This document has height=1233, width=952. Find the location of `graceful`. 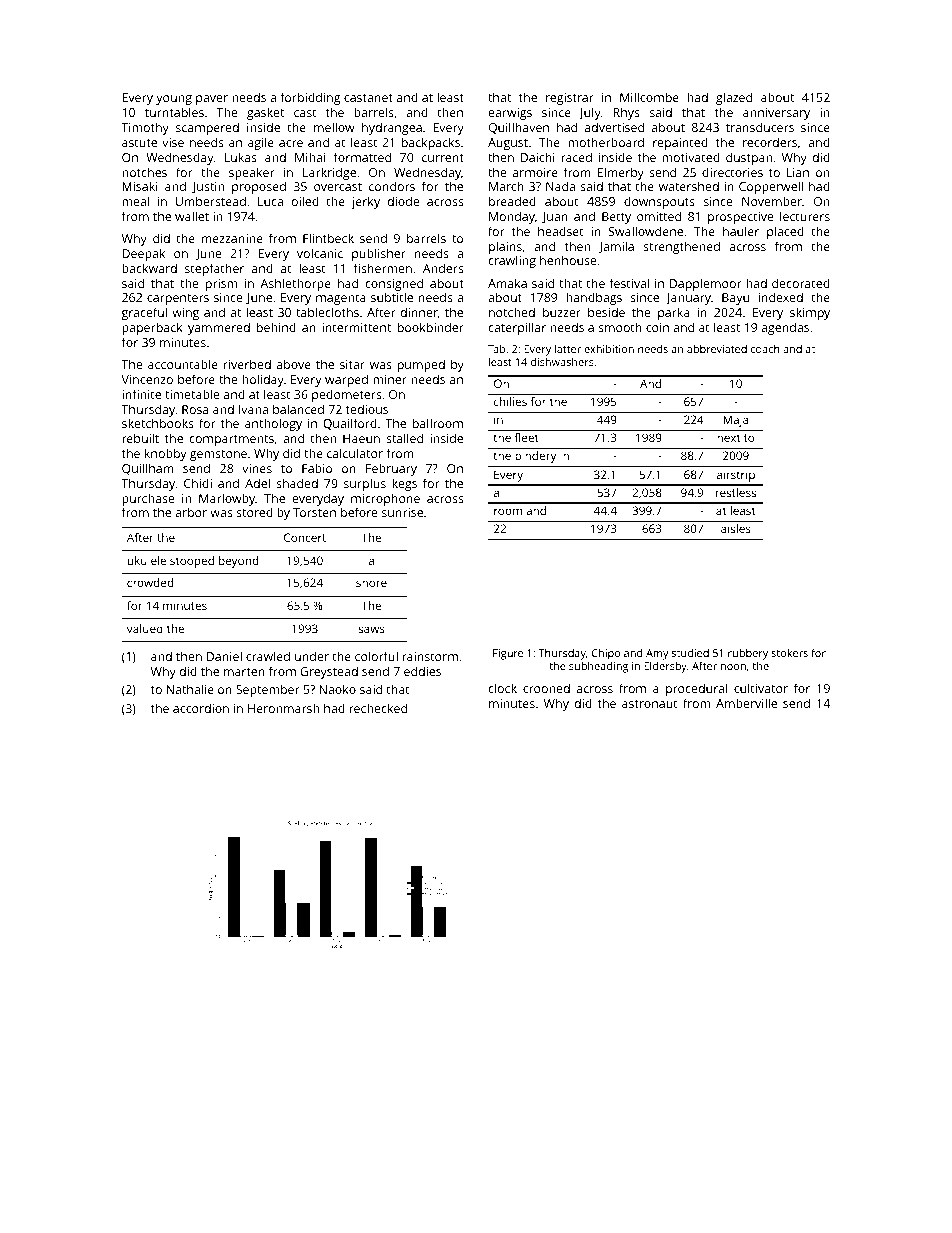

graceful is located at coordinates (144, 313).
